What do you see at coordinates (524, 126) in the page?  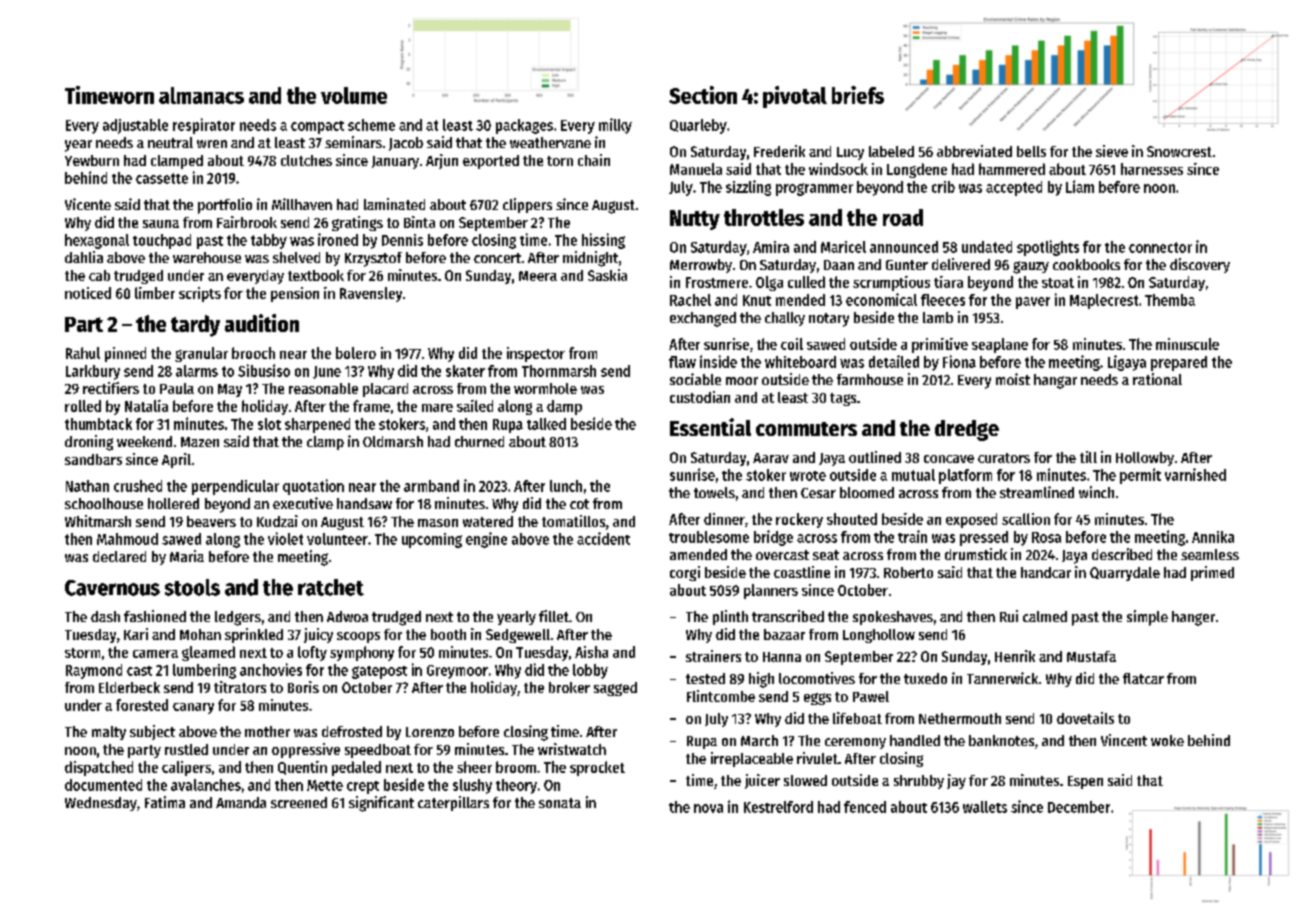 I see `packages` at bounding box center [524, 126].
